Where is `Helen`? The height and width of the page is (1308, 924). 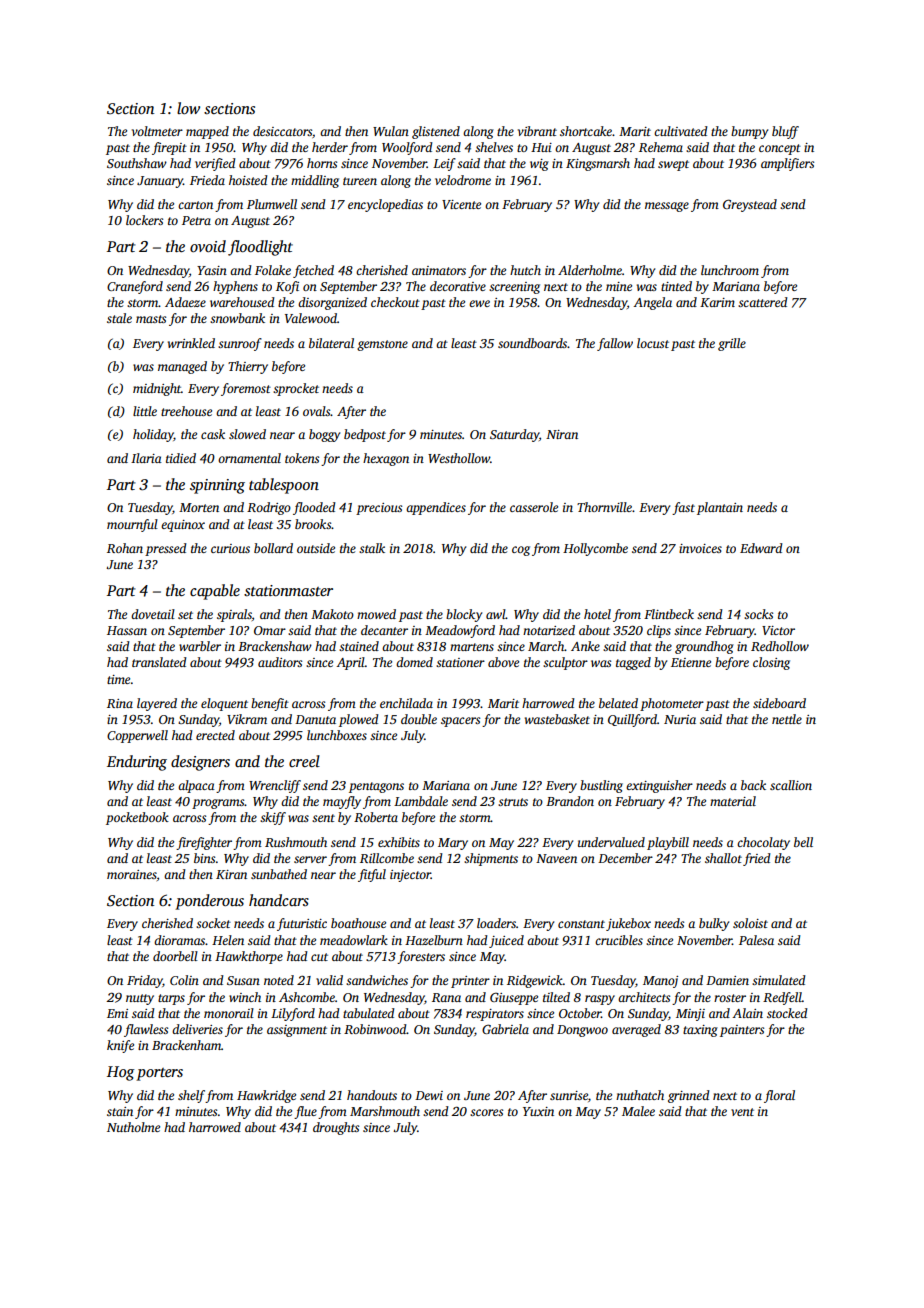
Helen is located at coordinates (228, 940).
